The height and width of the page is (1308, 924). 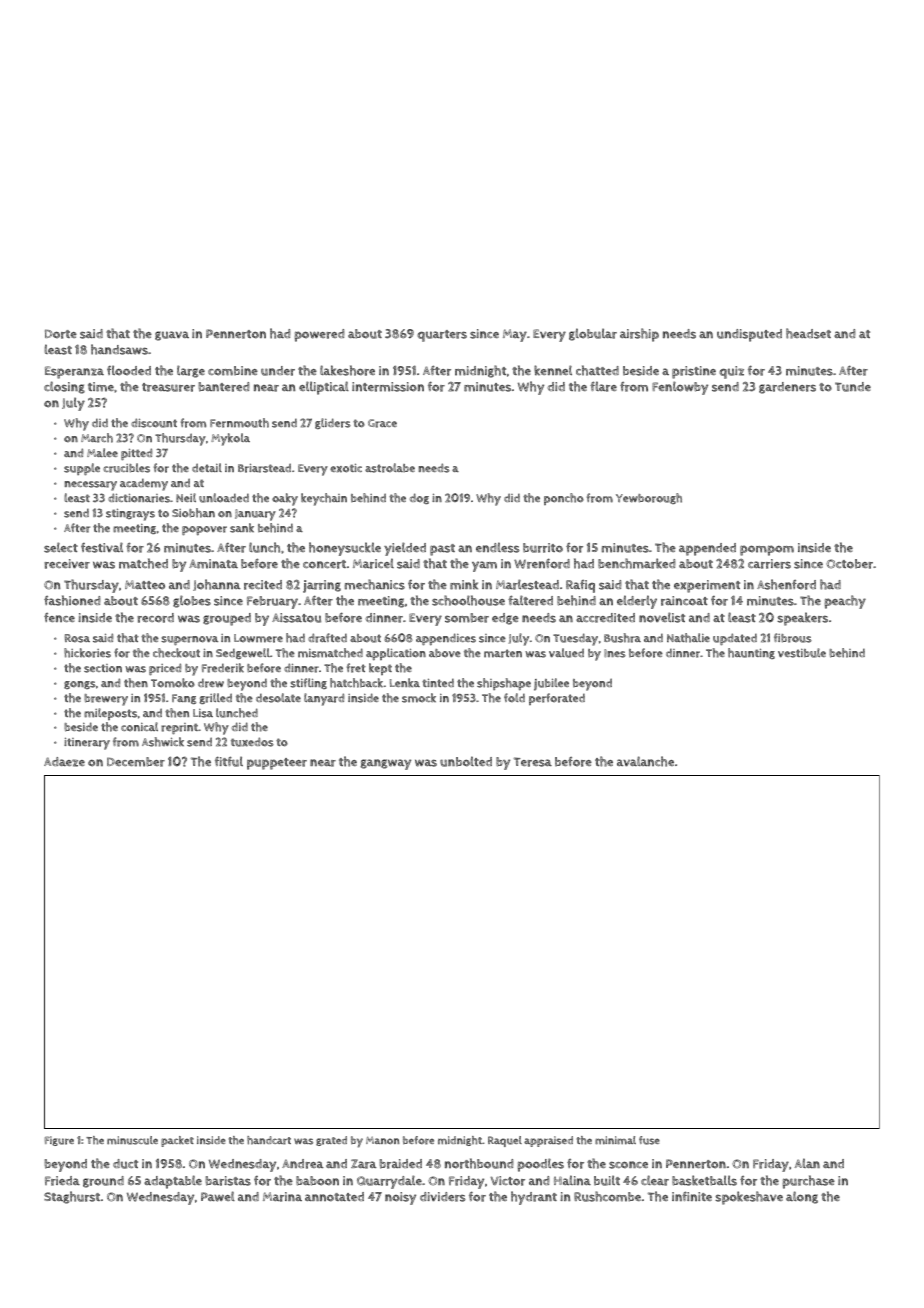 What do you see at coordinates (136, 762) in the page?
I see `December` at bounding box center [136, 762].
